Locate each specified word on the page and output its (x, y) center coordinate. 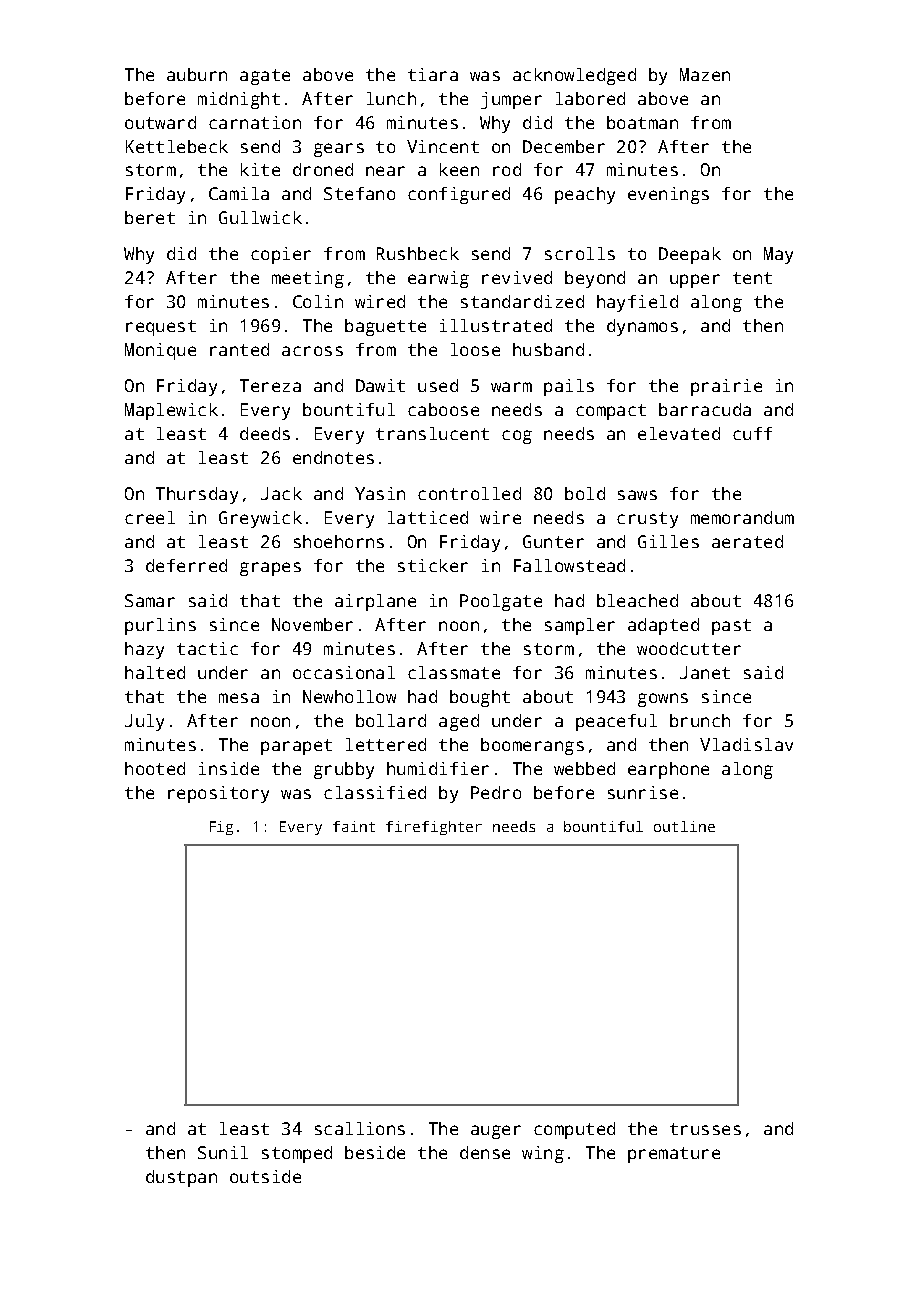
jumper (511, 100)
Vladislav (746, 744)
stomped (297, 1154)
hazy (144, 650)
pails (569, 387)
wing (543, 1154)
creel (150, 517)
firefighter (434, 828)
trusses (705, 1129)
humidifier (438, 768)
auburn (197, 74)
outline (684, 826)
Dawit (380, 385)
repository (218, 794)
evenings (668, 195)
